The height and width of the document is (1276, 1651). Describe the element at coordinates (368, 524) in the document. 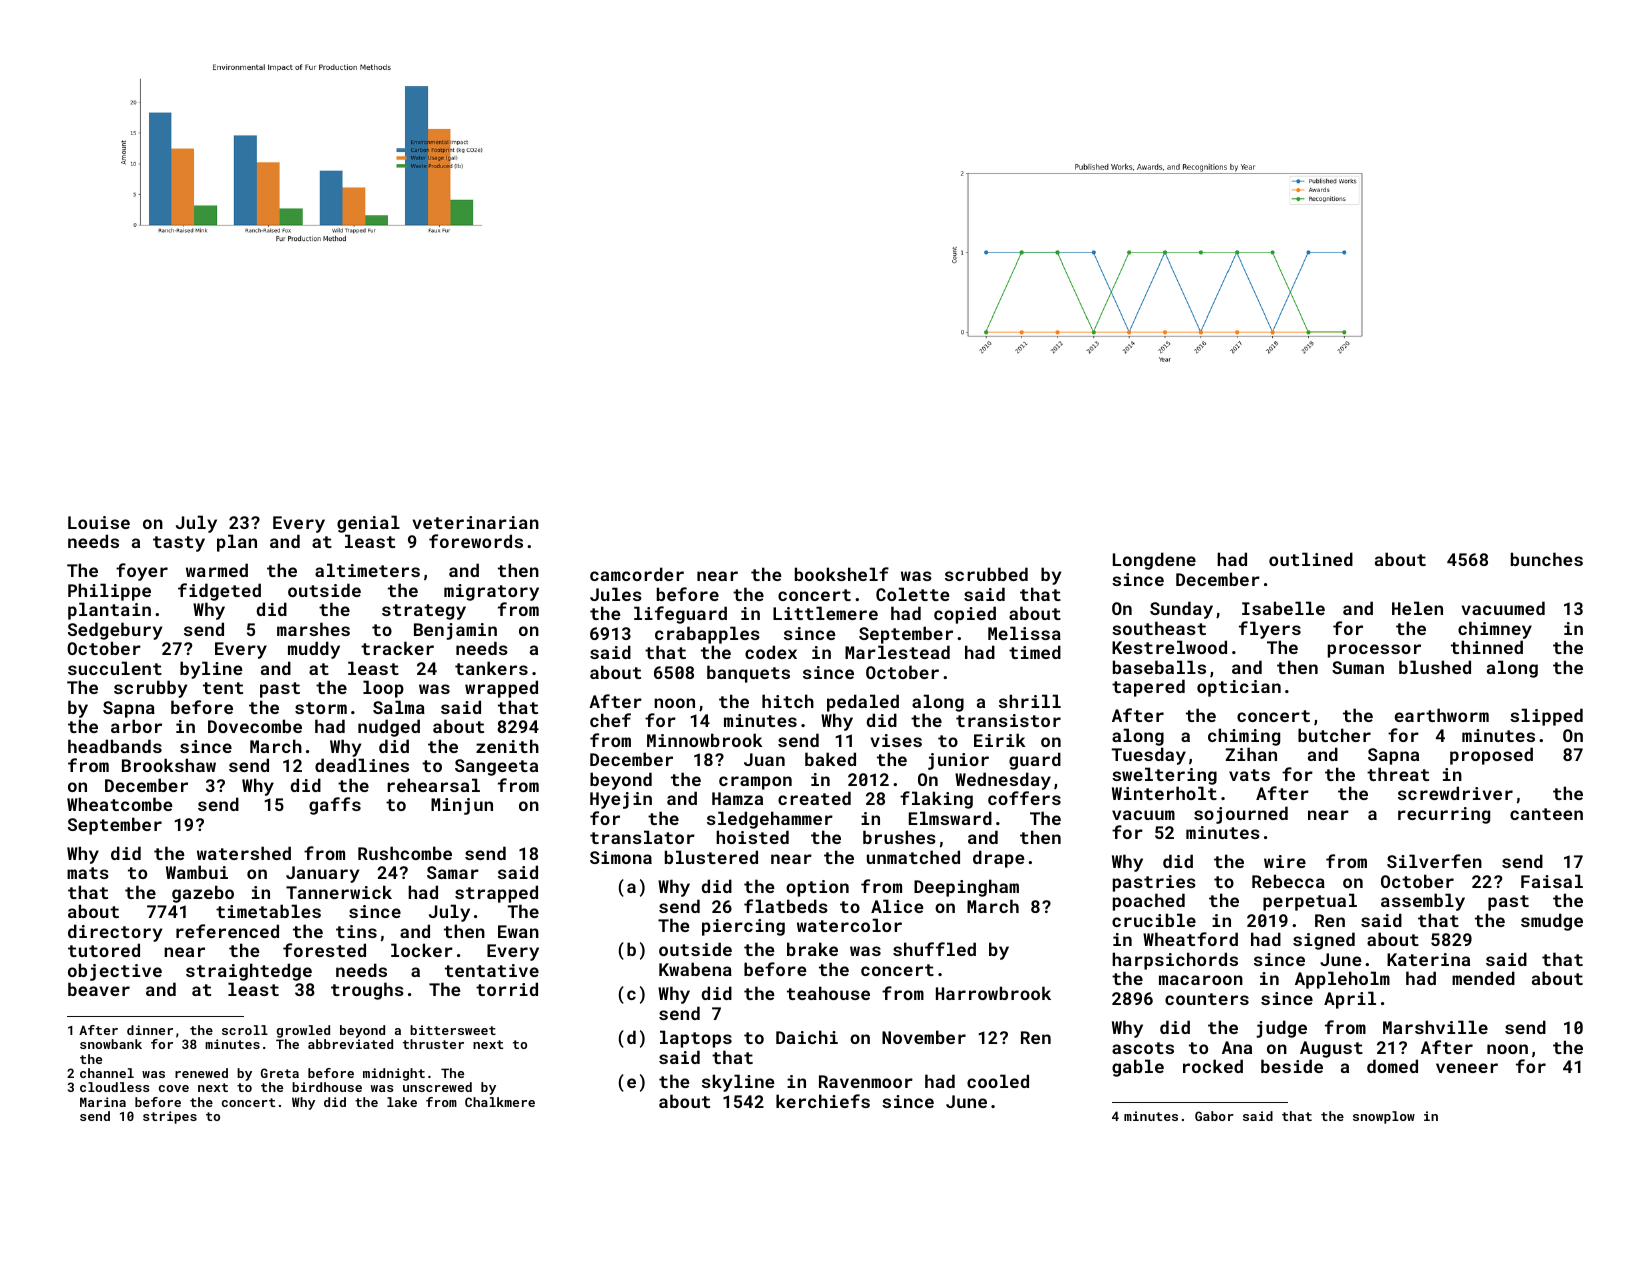

I see `genial` at that location.
